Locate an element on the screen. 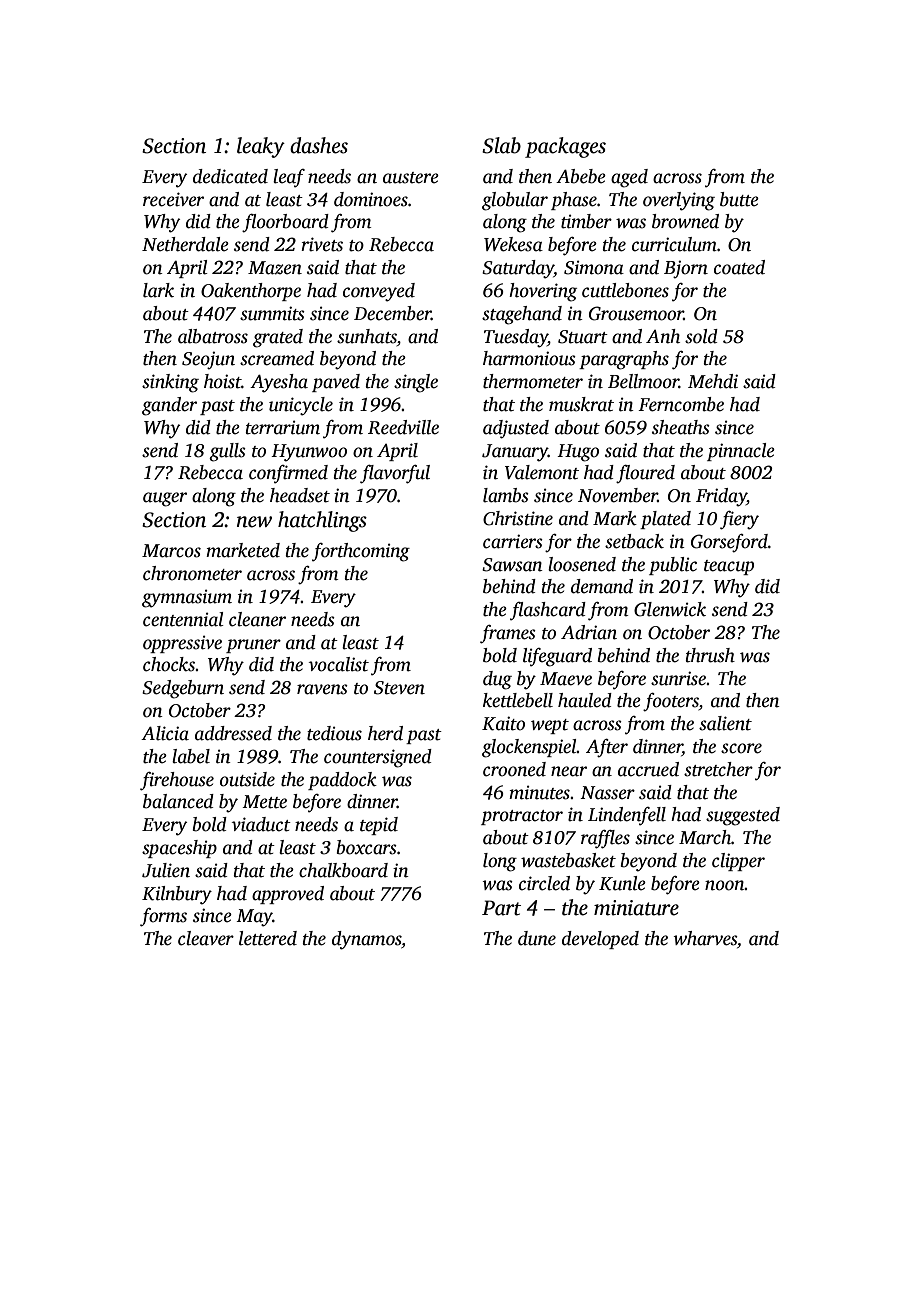 This screenshot has height=1314, width=924. Anh is located at coordinates (663, 336).
